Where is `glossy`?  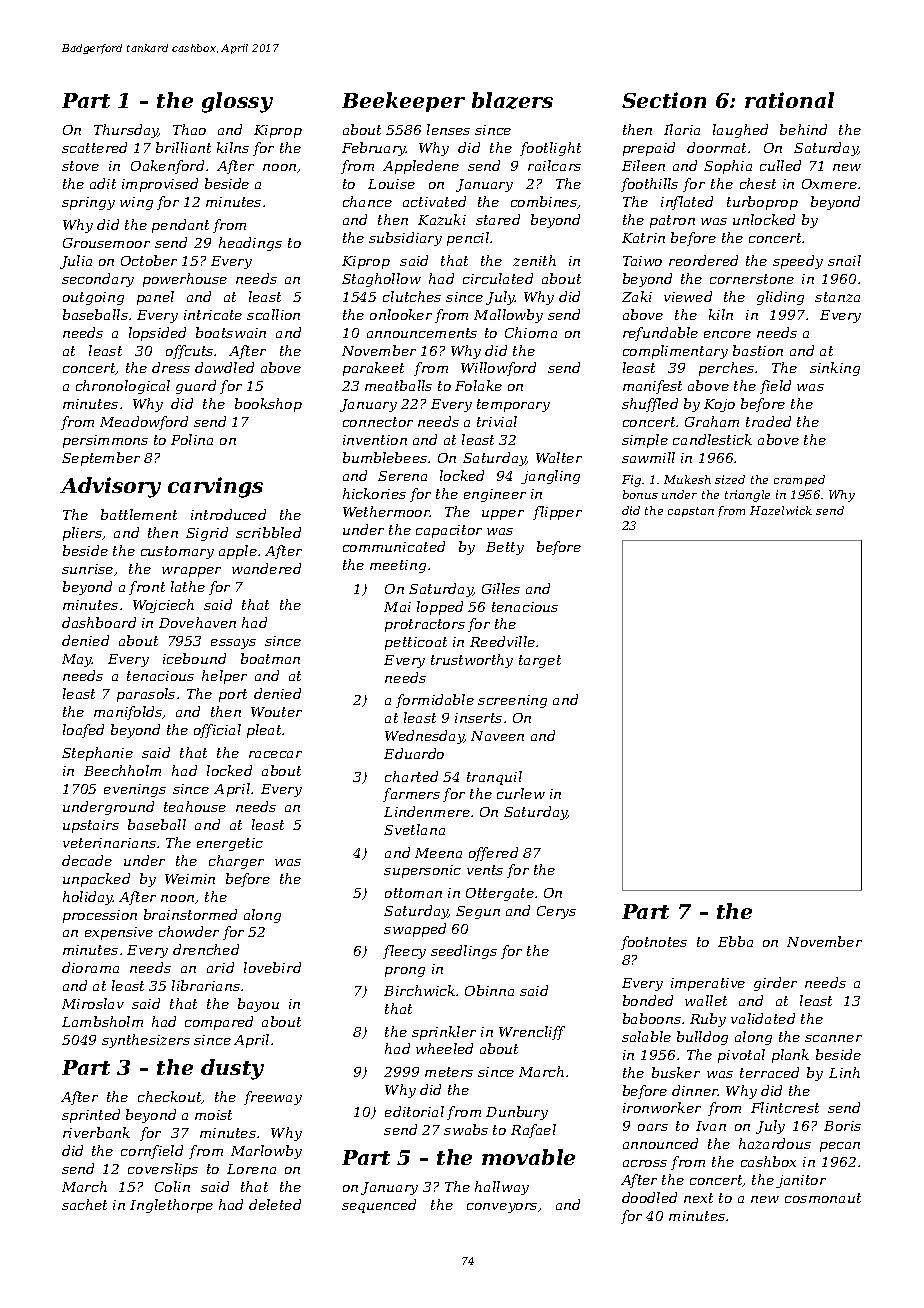
glossy is located at coordinates (237, 102).
